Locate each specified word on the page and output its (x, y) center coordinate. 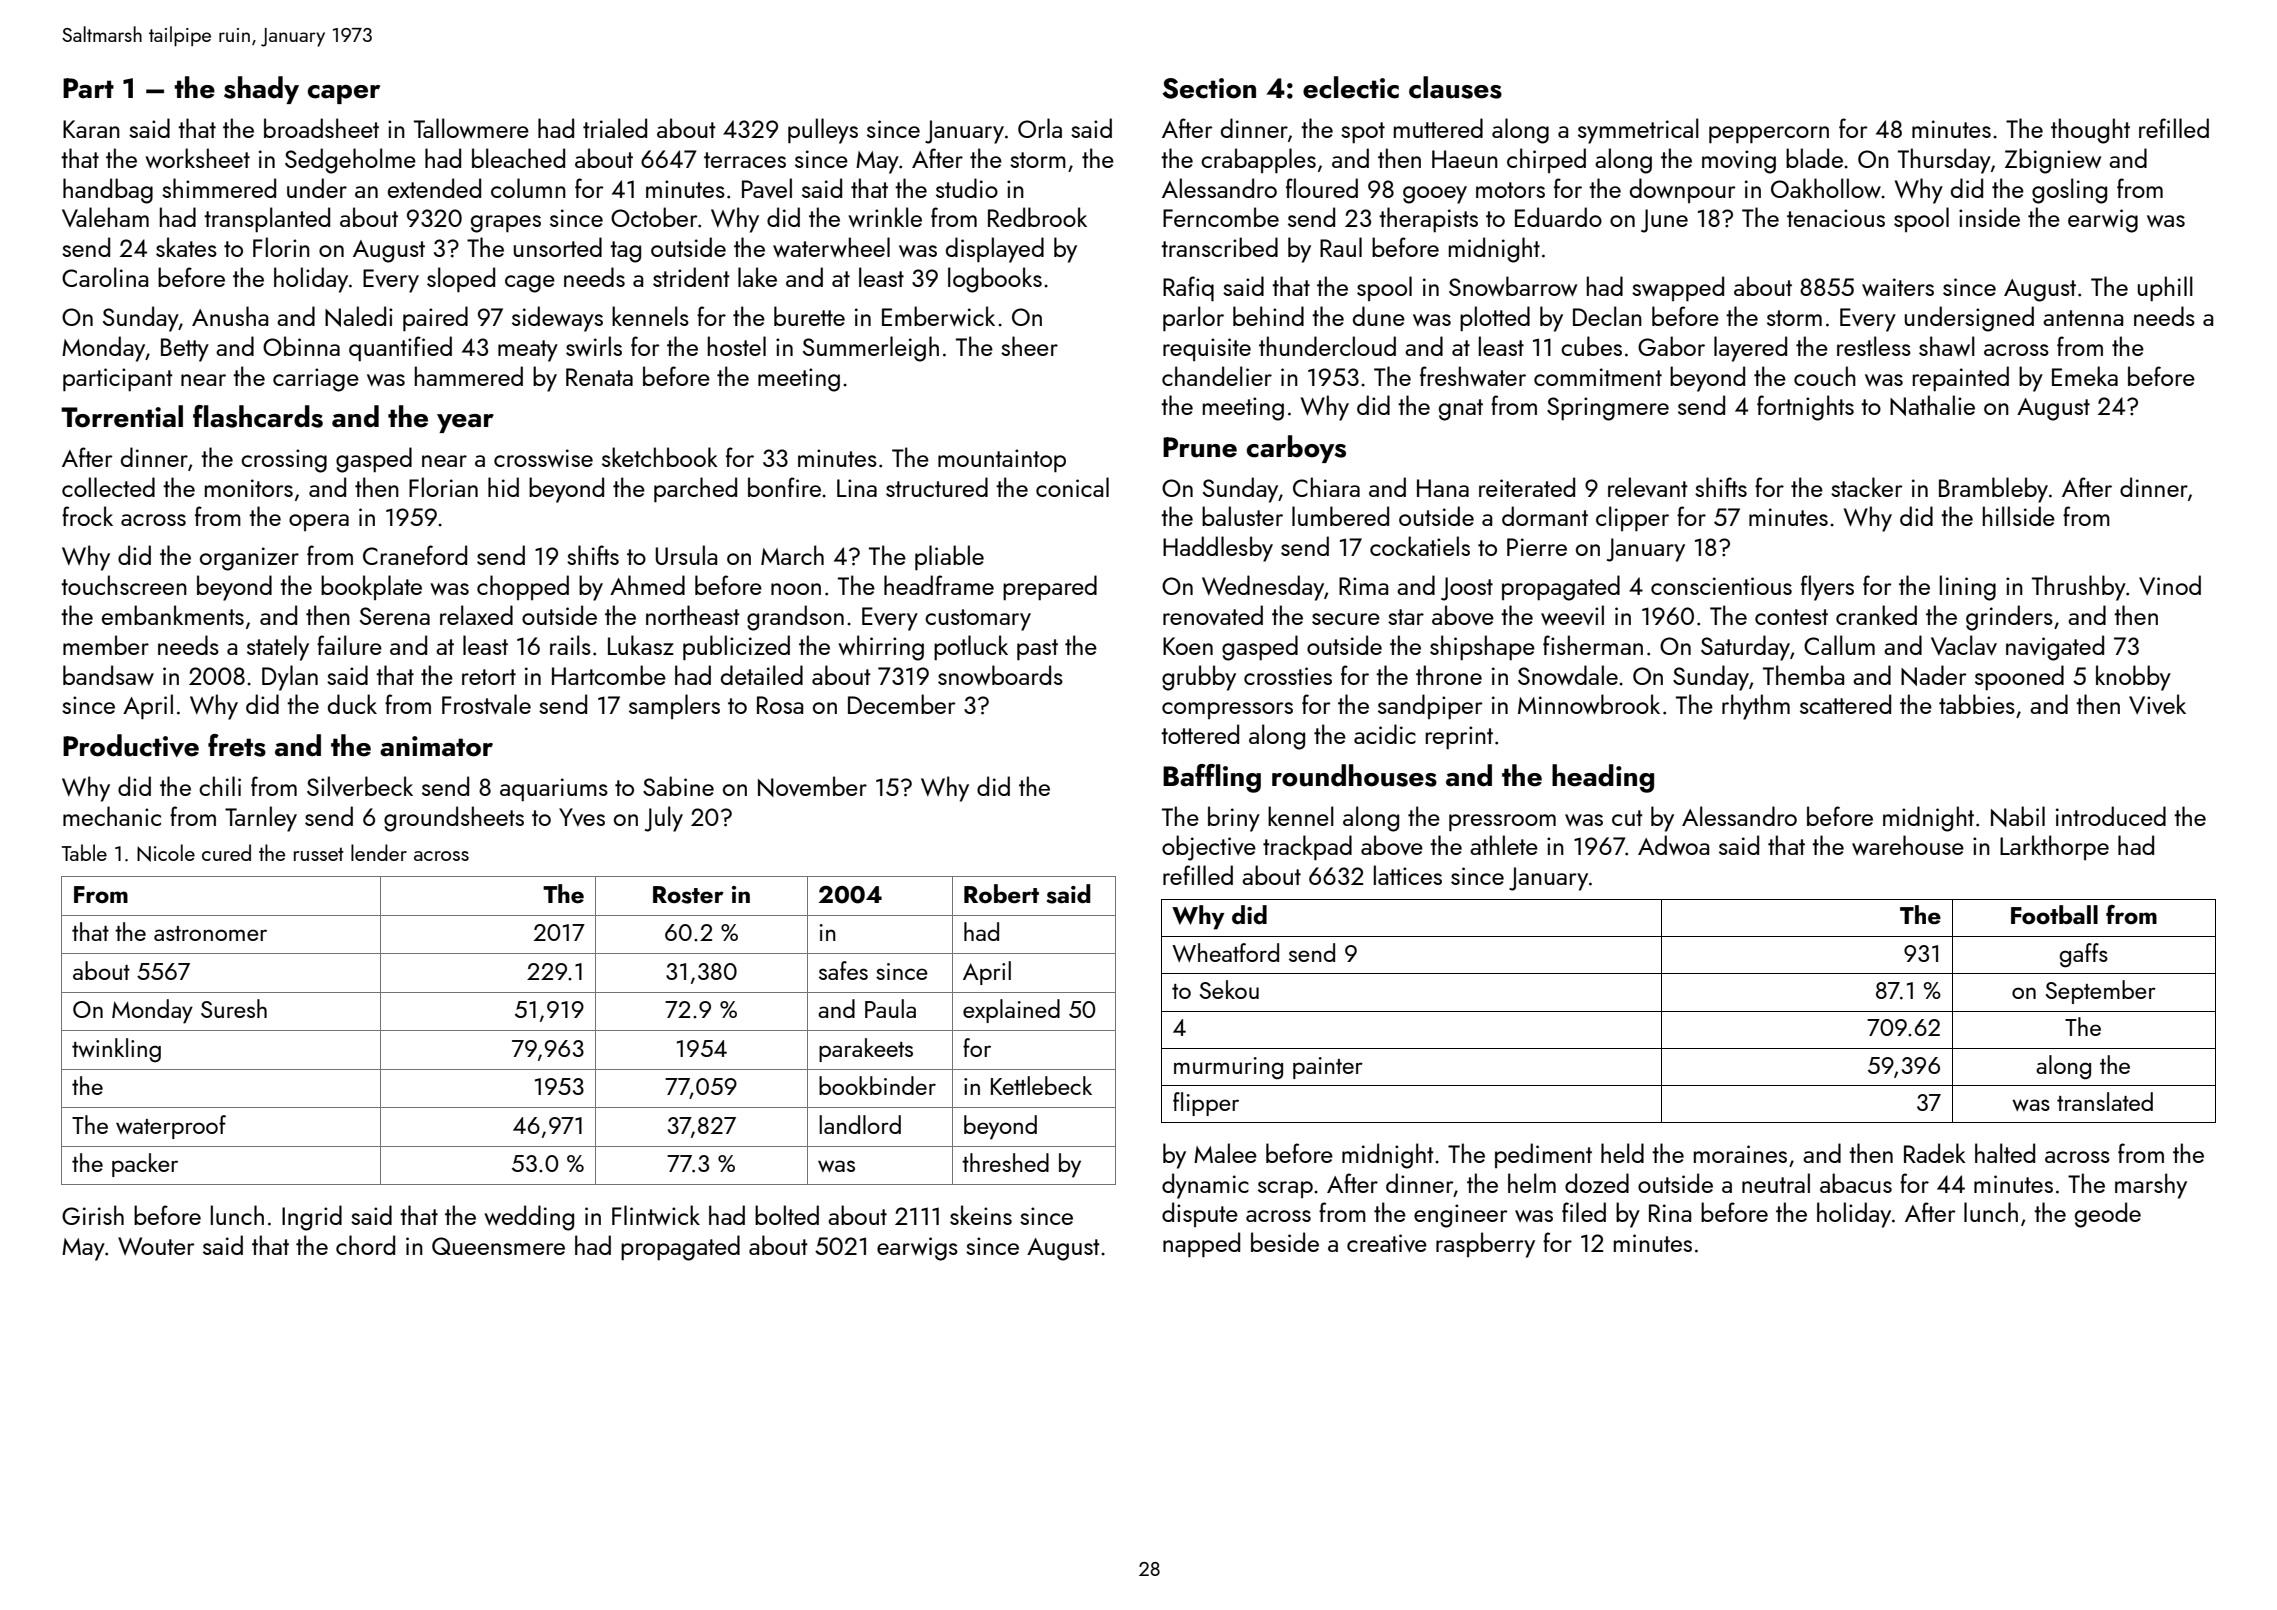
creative (1387, 1243)
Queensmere (498, 1246)
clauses (1455, 87)
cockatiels (1420, 546)
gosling (2069, 191)
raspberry (1485, 1245)
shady (261, 90)
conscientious (1721, 586)
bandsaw (108, 675)
